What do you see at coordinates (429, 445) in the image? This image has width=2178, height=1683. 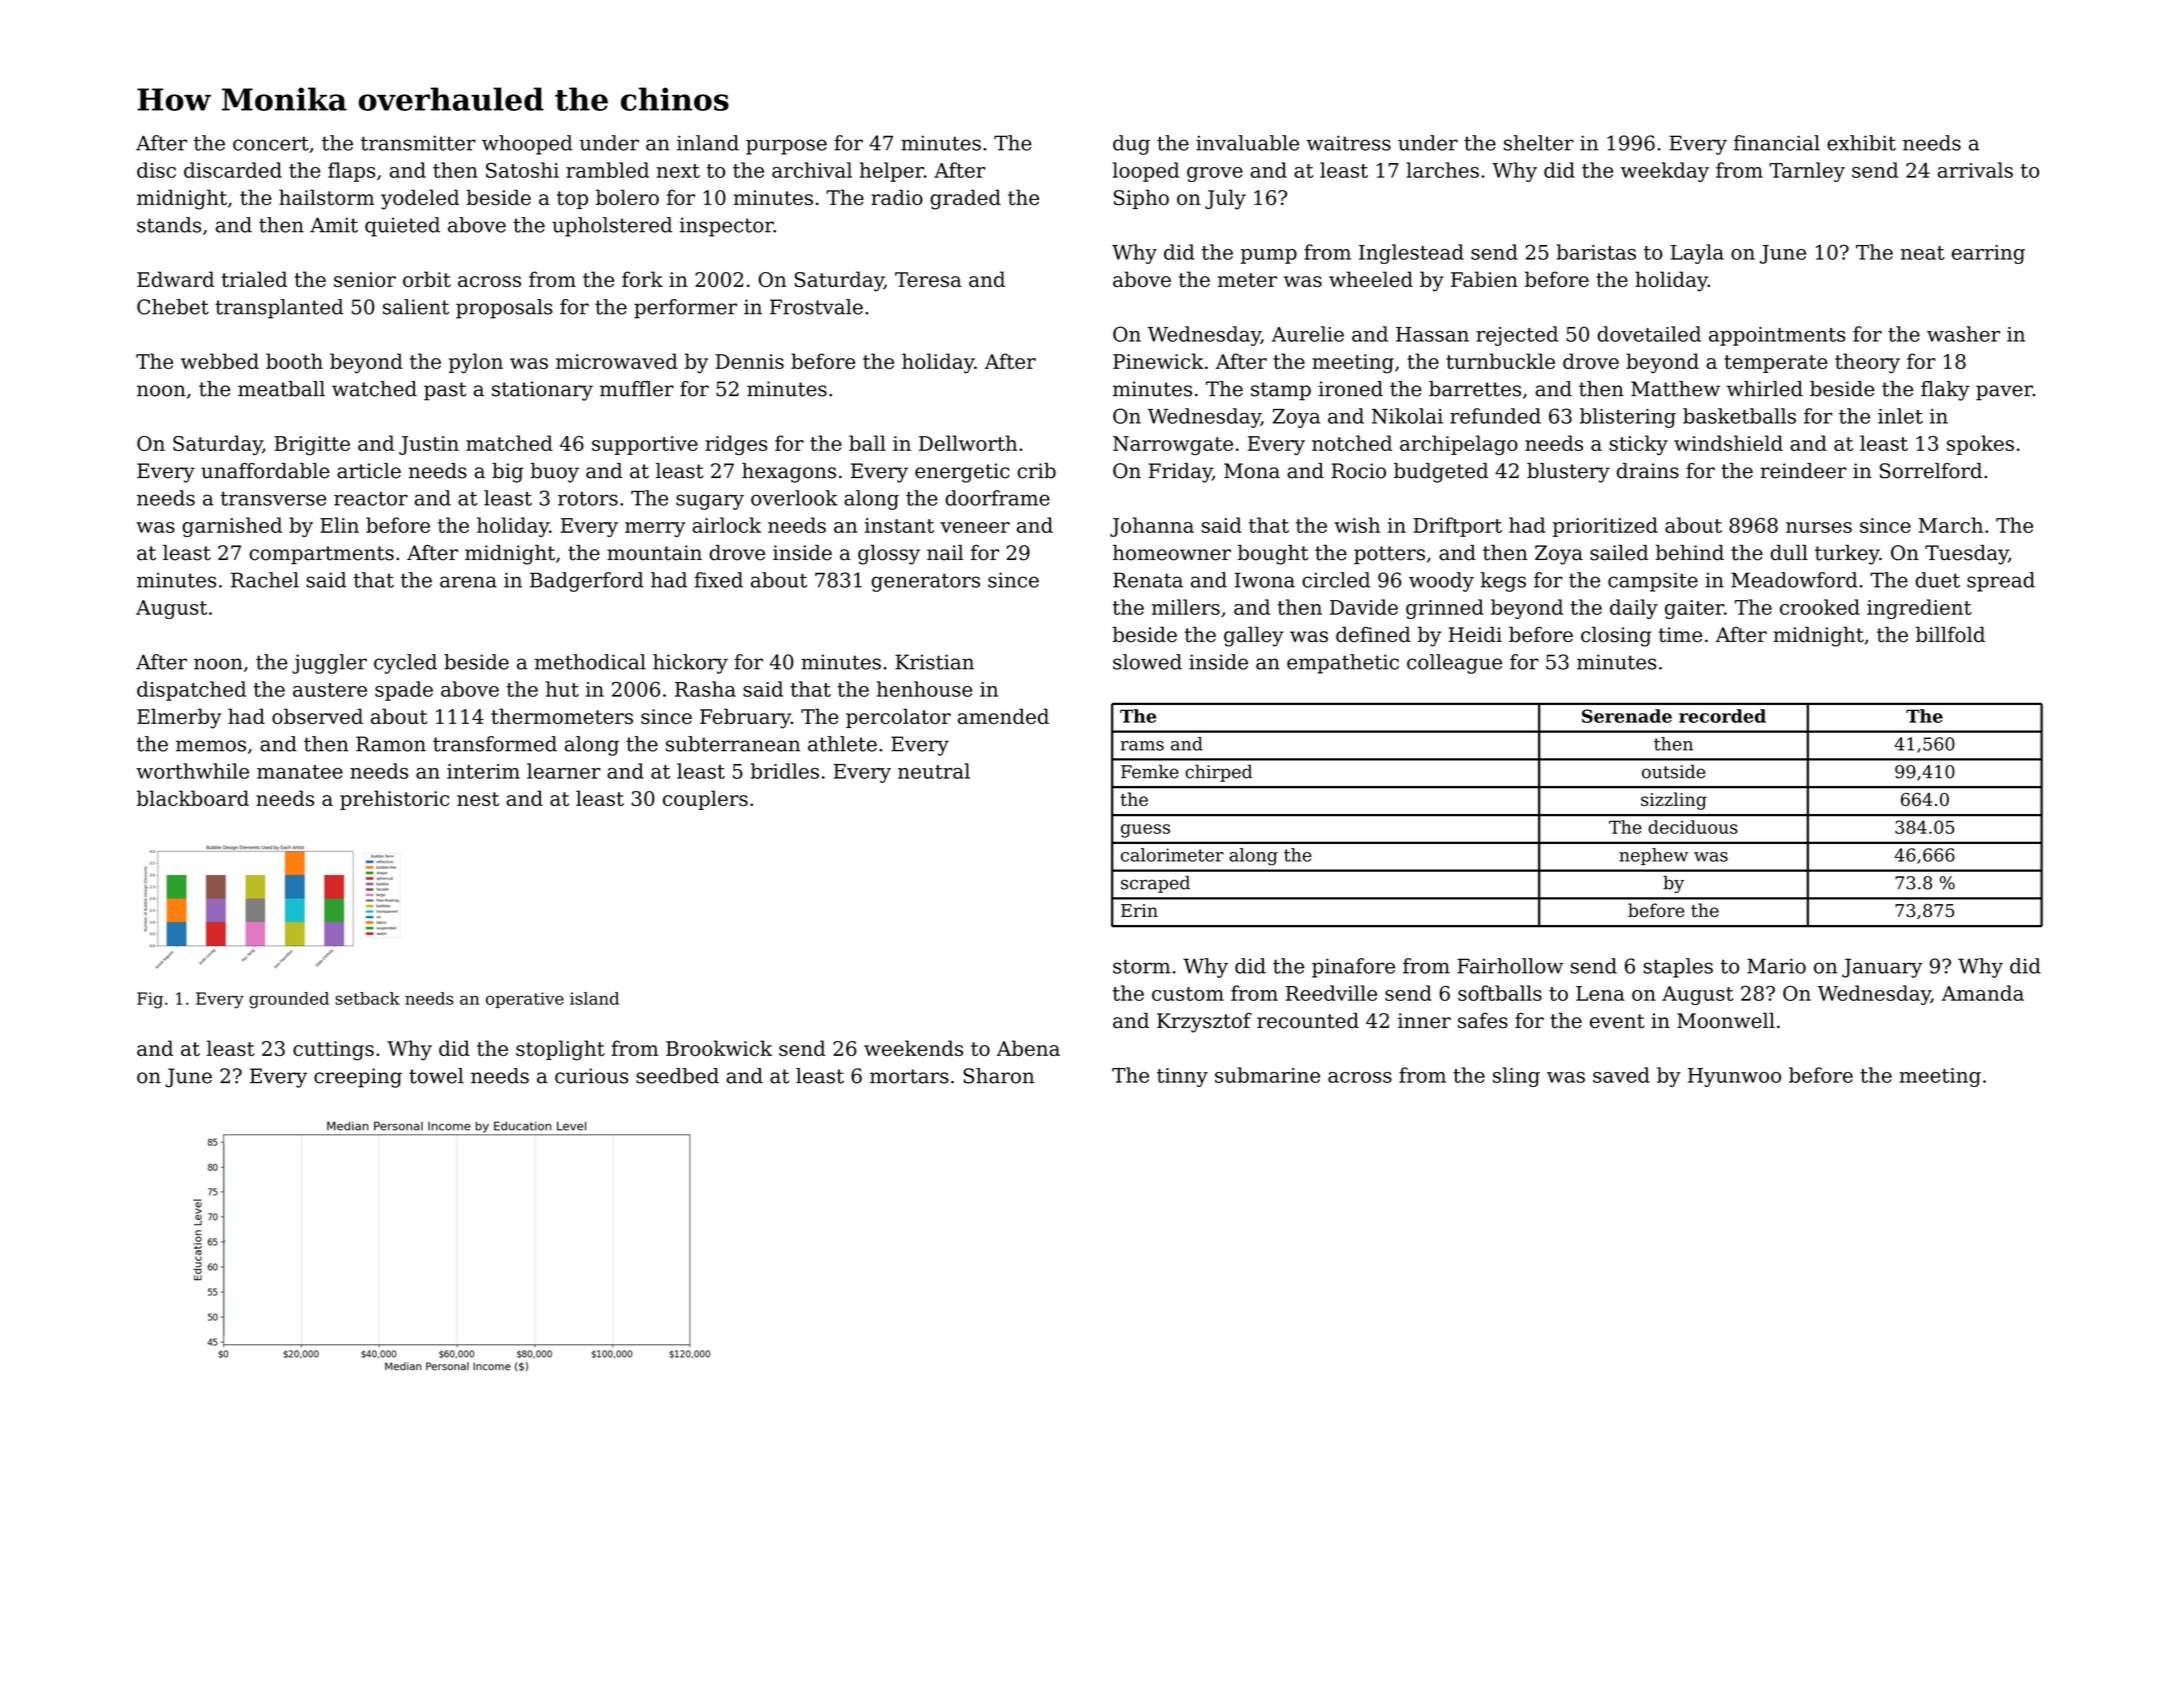 I see `Justin` at bounding box center [429, 445].
